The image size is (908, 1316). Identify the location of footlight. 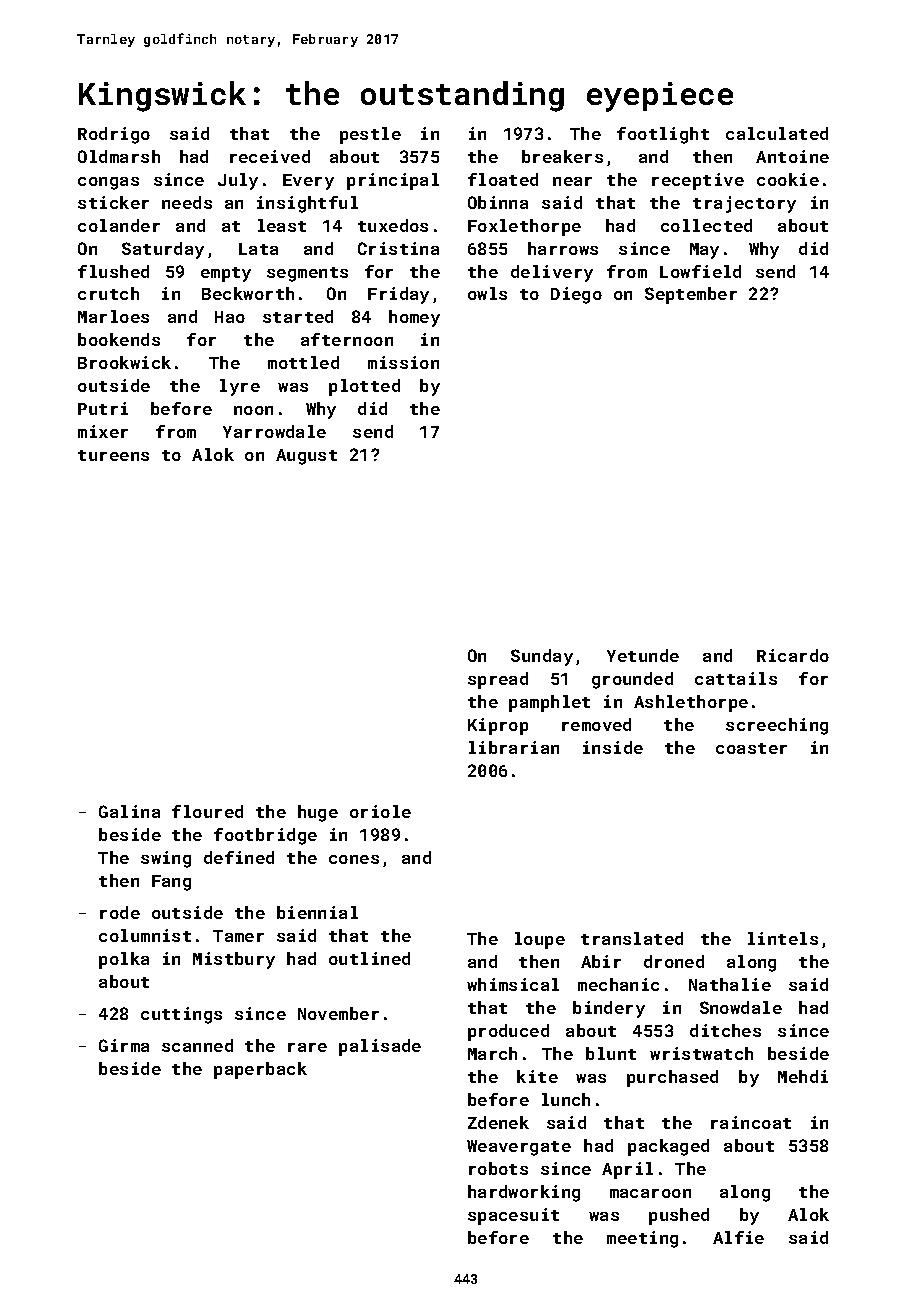
(663, 135).
